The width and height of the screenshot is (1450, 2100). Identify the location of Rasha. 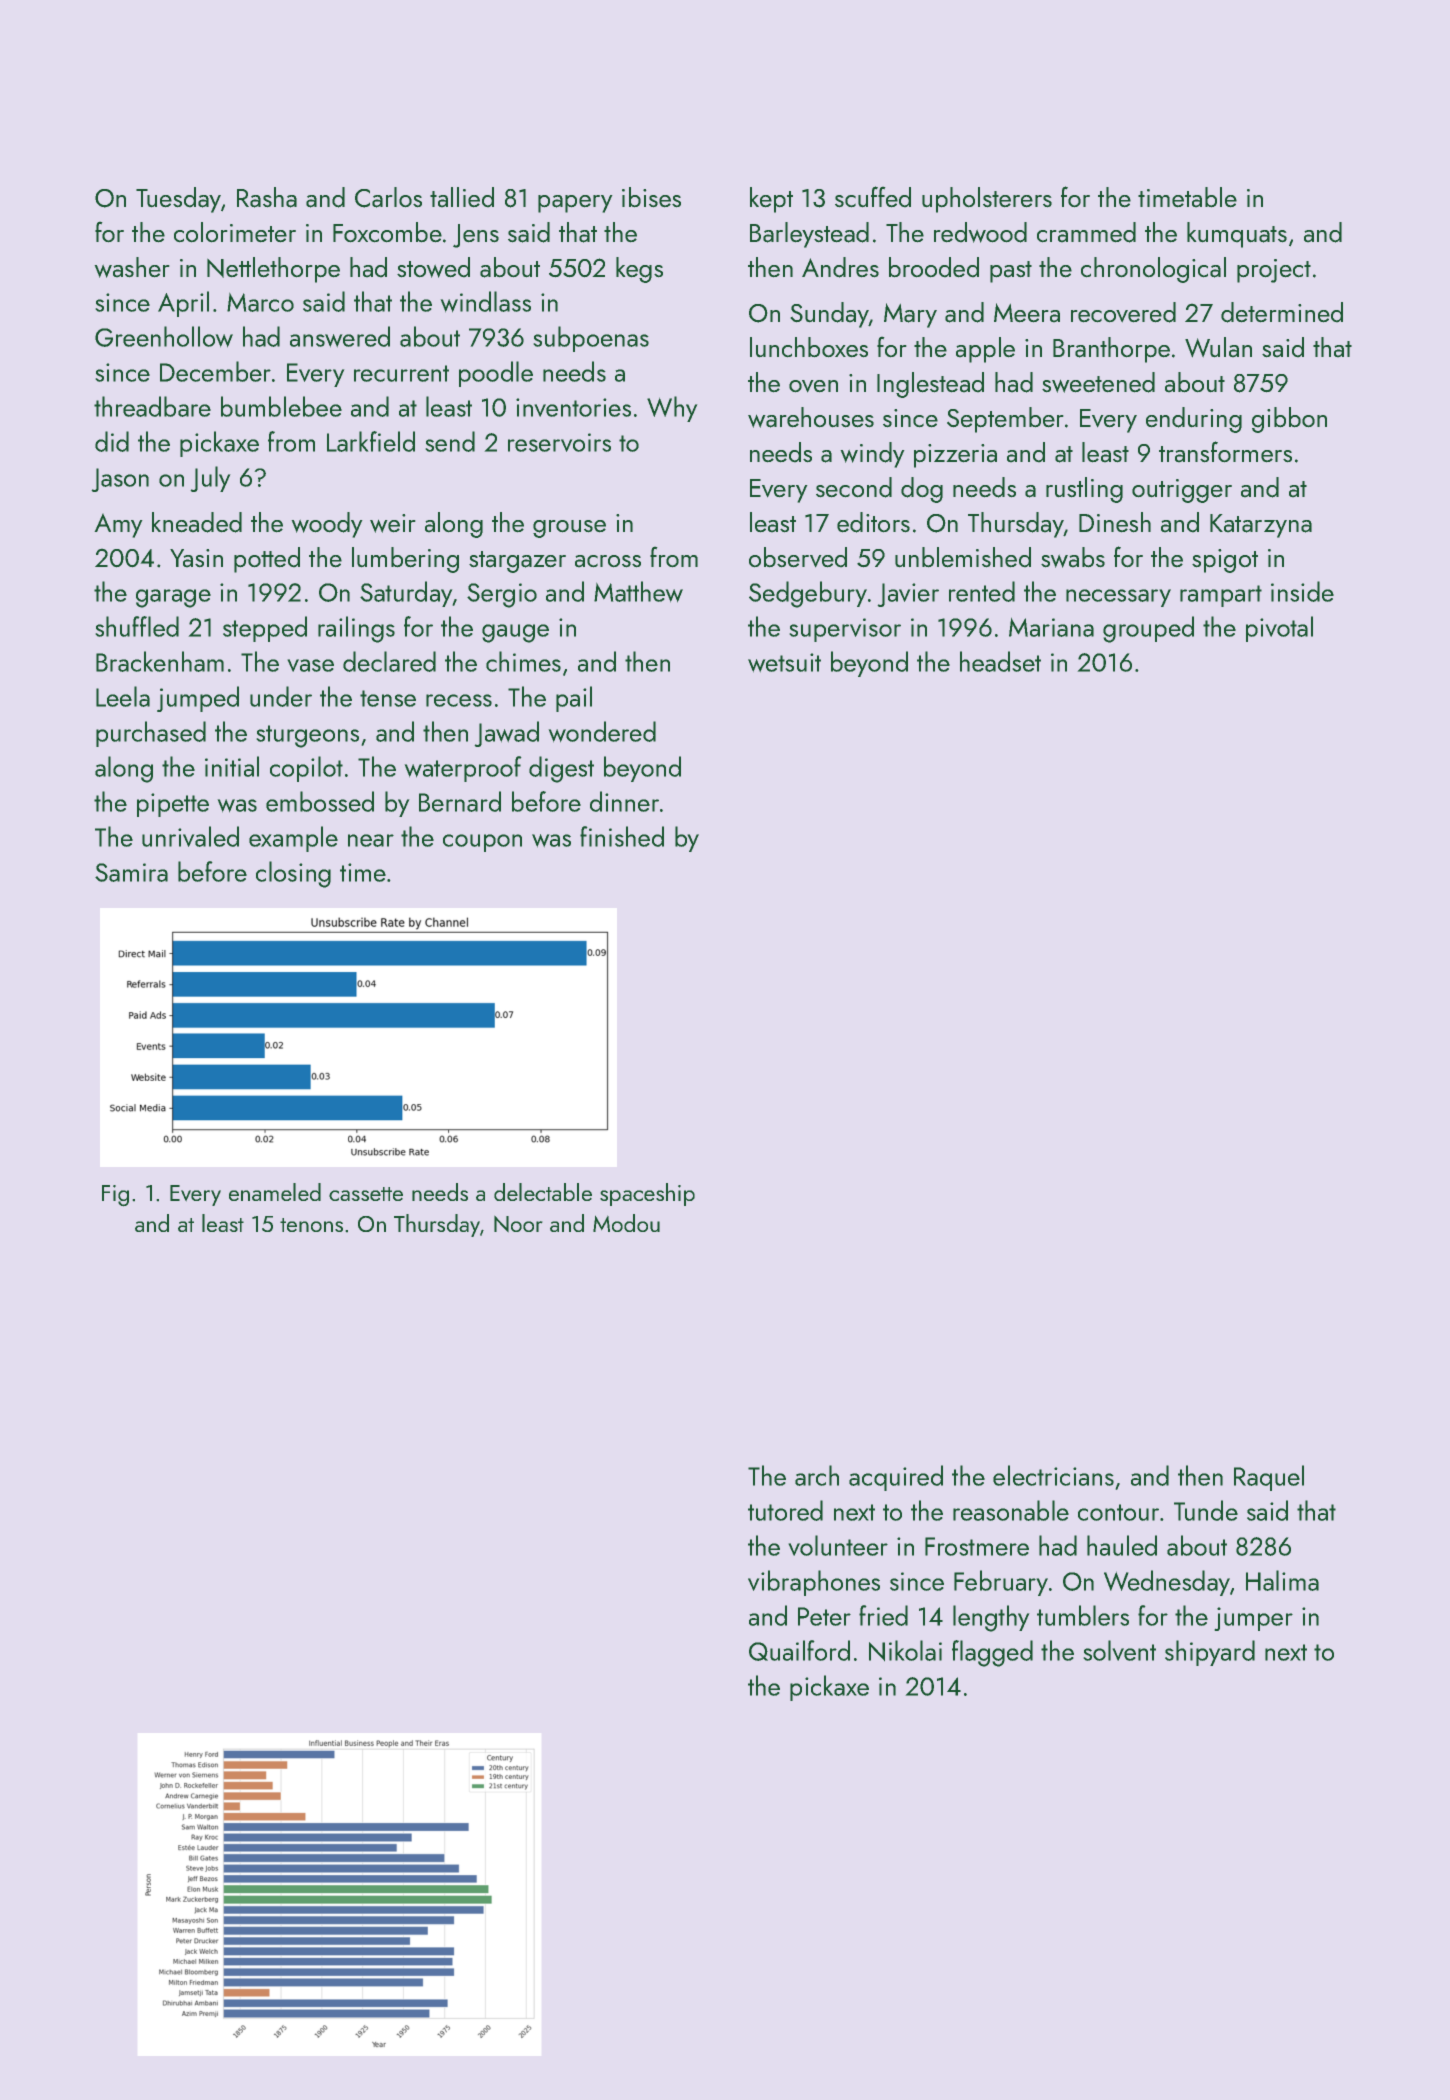
(267, 197).
